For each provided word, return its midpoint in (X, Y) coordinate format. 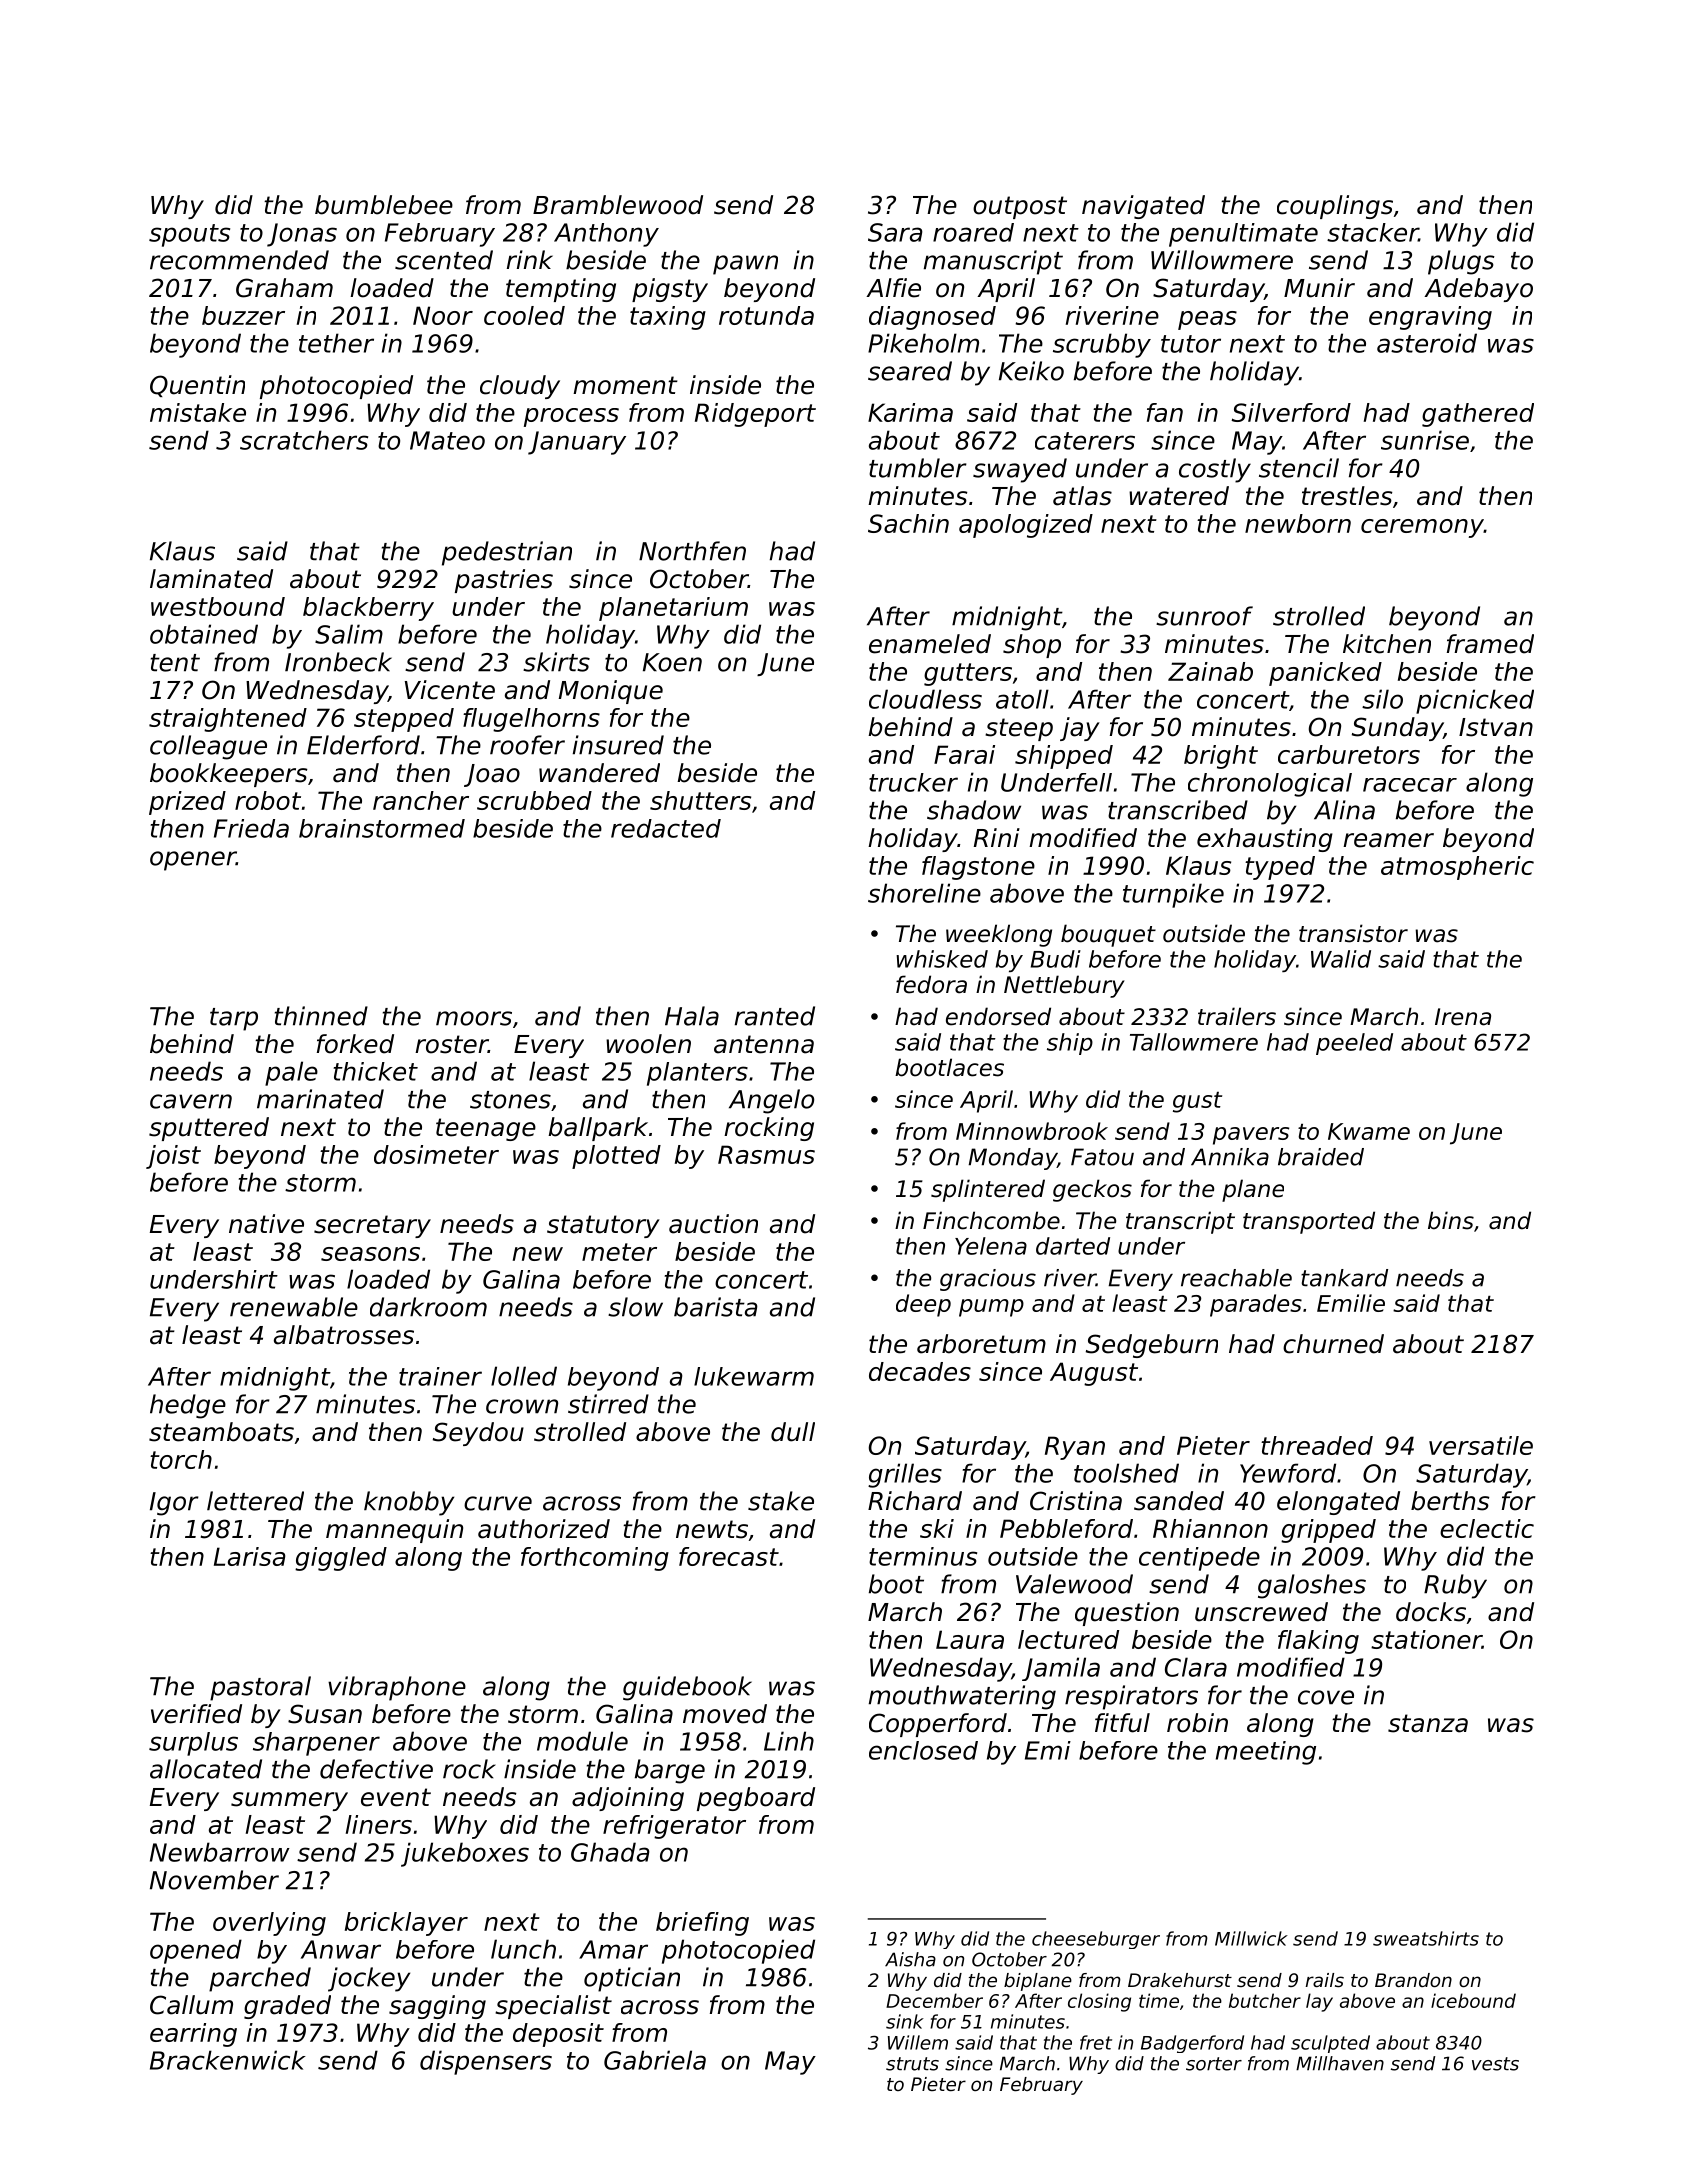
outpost (1020, 207)
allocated (206, 1769)
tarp (234, 1019)
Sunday (1397, 729)
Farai (964, 754)
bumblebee (384, 205)
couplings (1335, 207)
